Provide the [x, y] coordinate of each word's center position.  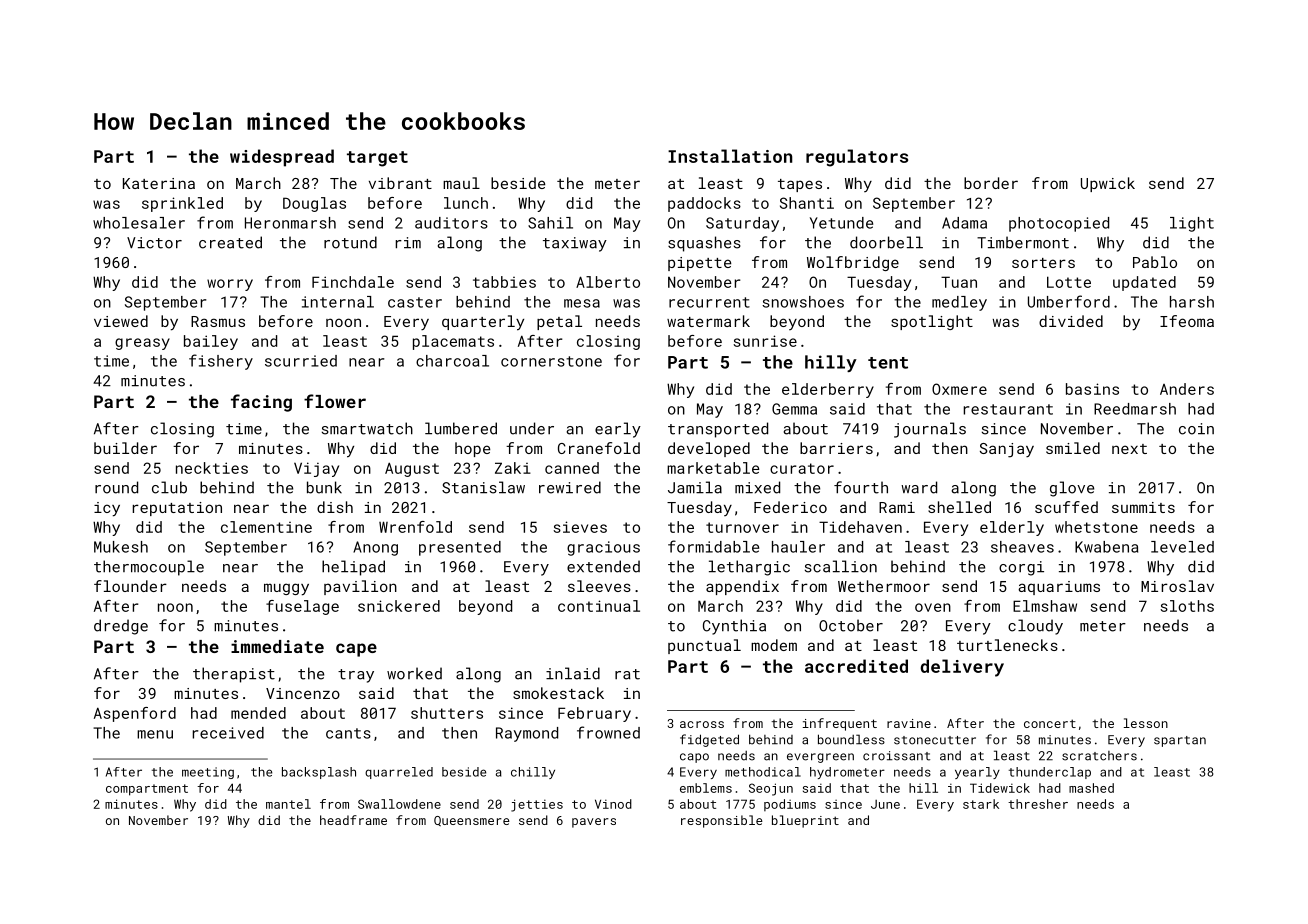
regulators [857, 158]
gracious [603, 548]
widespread [282, 158]
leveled [1182, 547]
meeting [208, 773]
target [377, 159]
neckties [212, 468]
